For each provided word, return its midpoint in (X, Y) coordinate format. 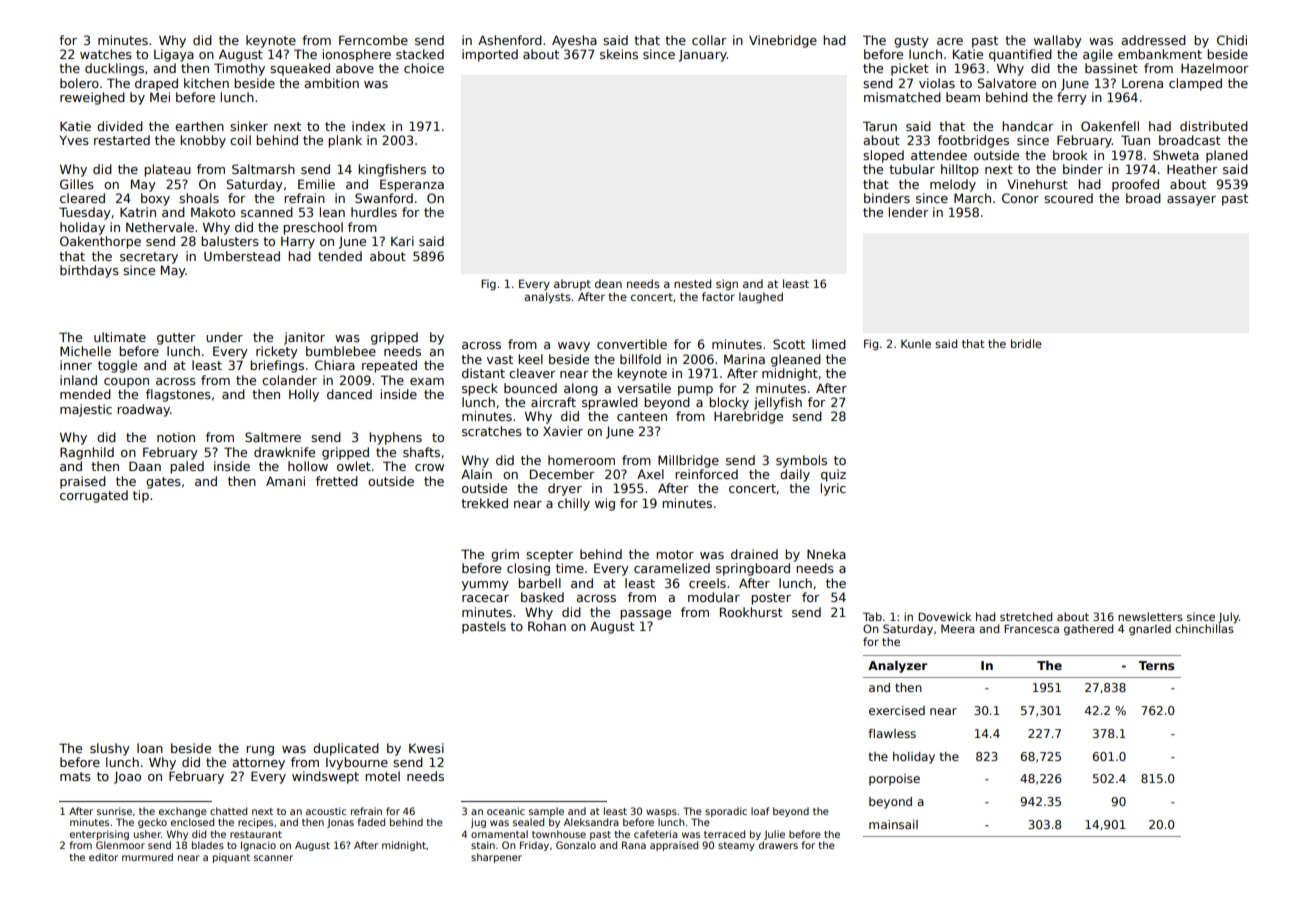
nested (692, 283)
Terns (1156, 665)
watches (106, 54)
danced (349, 394)
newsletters (1150, 616)
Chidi (1232, 40)
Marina (744, 359)
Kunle (916, 343)
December (562, 474)
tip (141, 496)
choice (424, 68)
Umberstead (242, 256)
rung (260, 751)
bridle (1026, 343)
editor (103, 857)
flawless (892, 733)
